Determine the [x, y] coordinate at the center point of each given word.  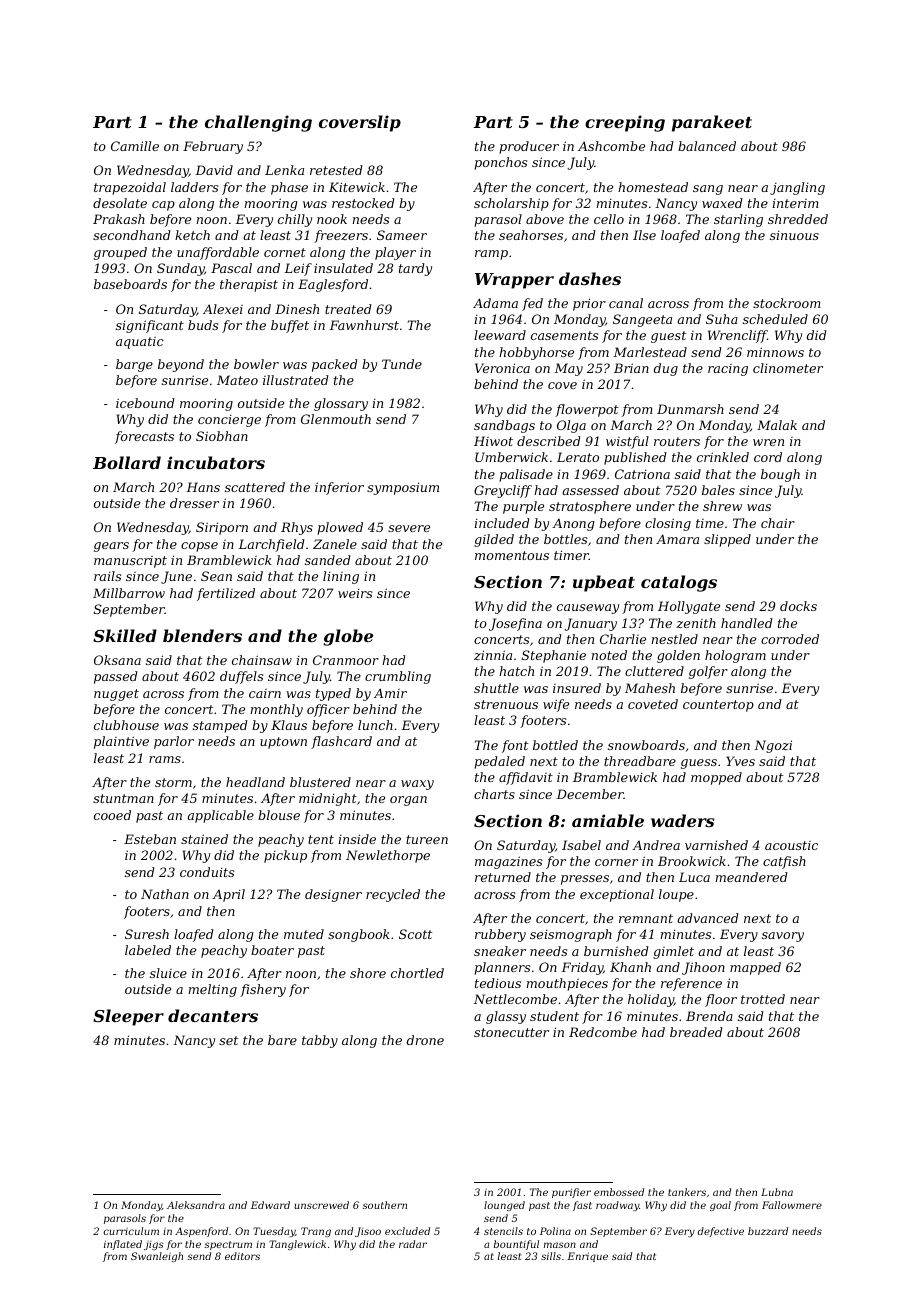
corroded [790, 639]
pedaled [499, 762]
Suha [722, 319]
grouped [120, 253]
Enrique [587, 1257]
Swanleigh [157, 1257]
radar [413, 1244]
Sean [216, 576]
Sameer [402, 235]
